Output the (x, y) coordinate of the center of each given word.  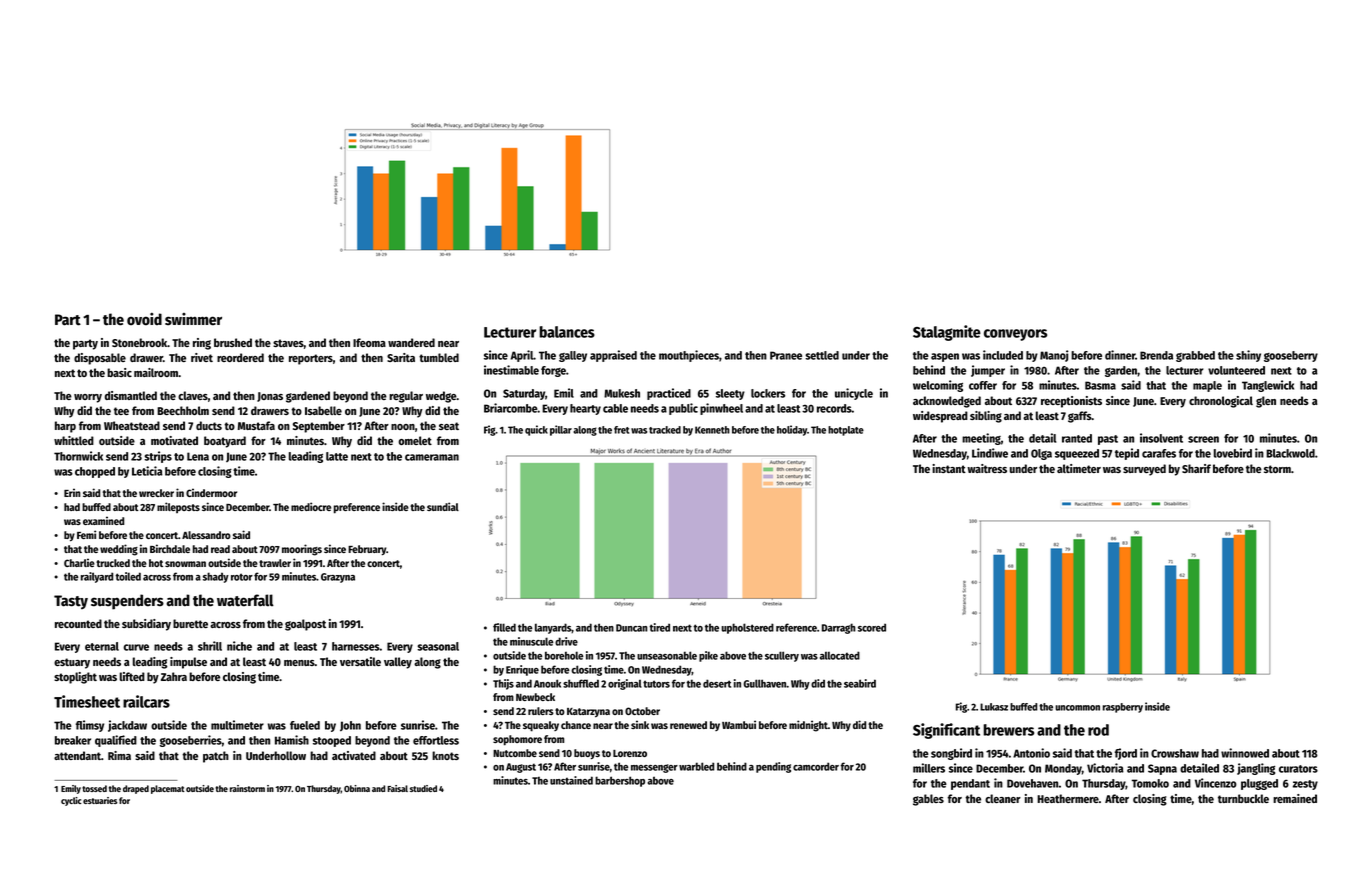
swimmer (193, 319)
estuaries (100, 800)
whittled (74, 440)
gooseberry (1291, 356)
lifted (132, 676)
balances (567, 332)
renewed (688, 725)
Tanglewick (1268, 386)
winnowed (1245, 753)
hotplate (846, 431)
